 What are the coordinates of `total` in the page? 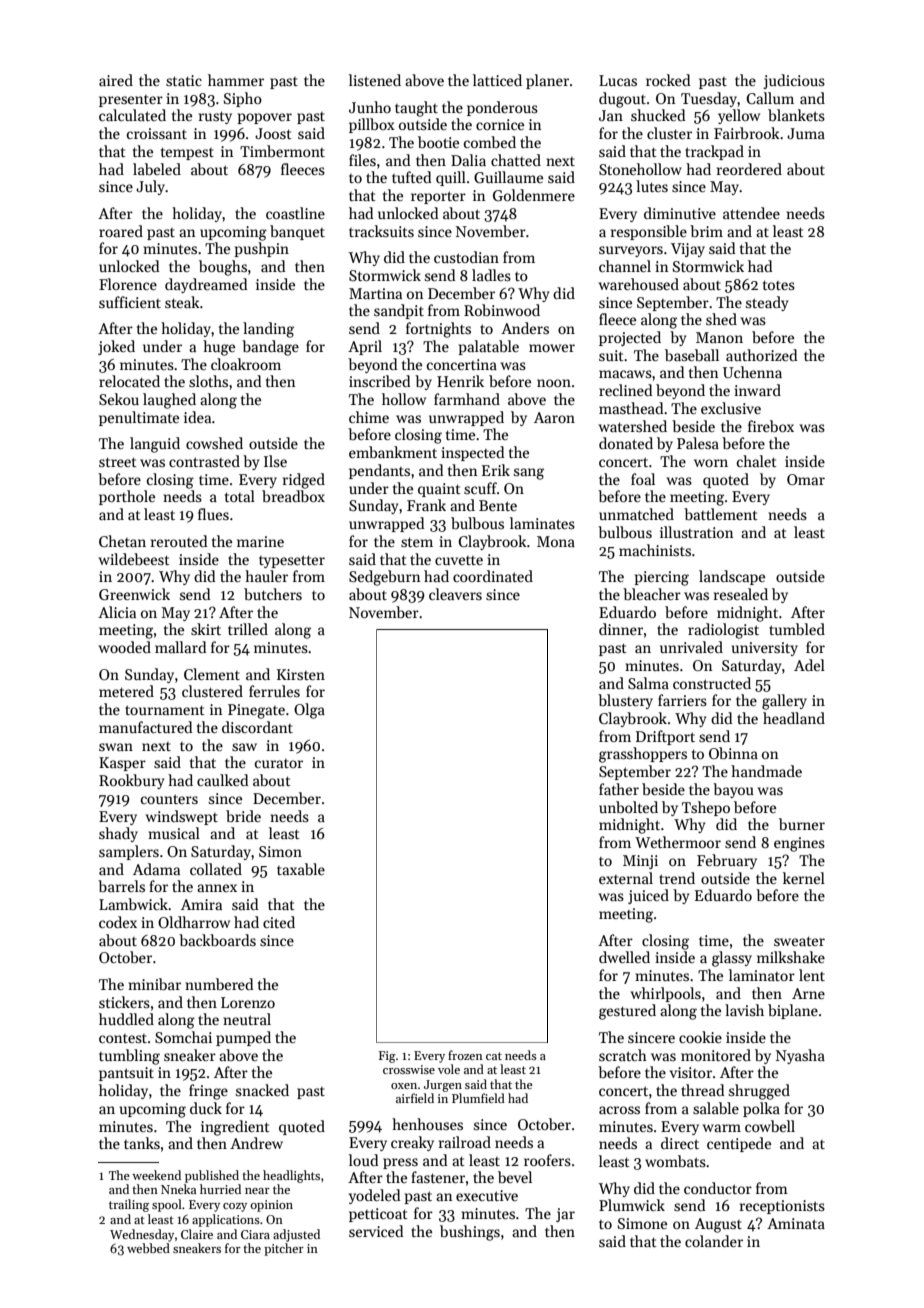 It's located at (240, 496).
